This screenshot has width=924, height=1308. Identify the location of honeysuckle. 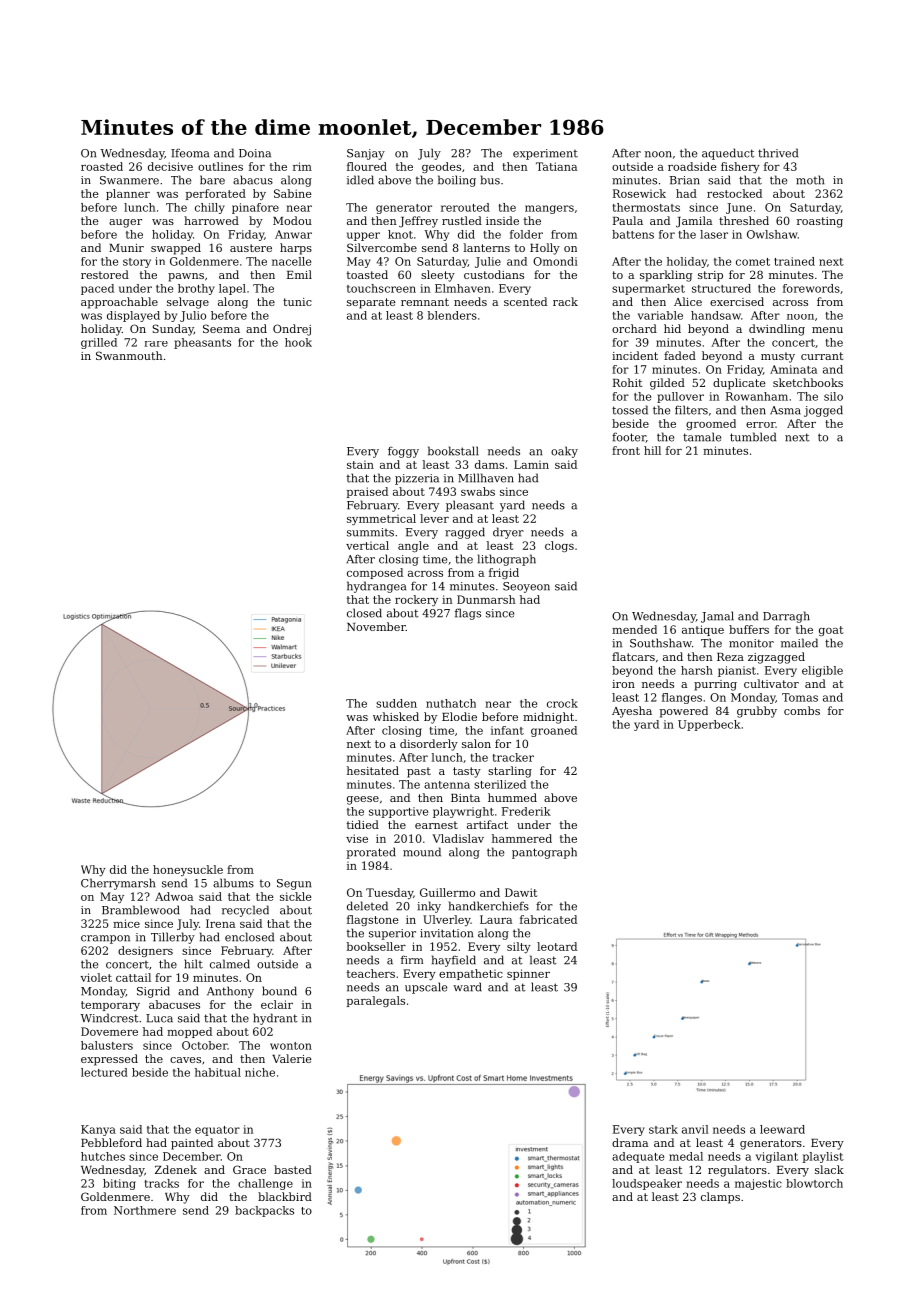
(188, 870).
